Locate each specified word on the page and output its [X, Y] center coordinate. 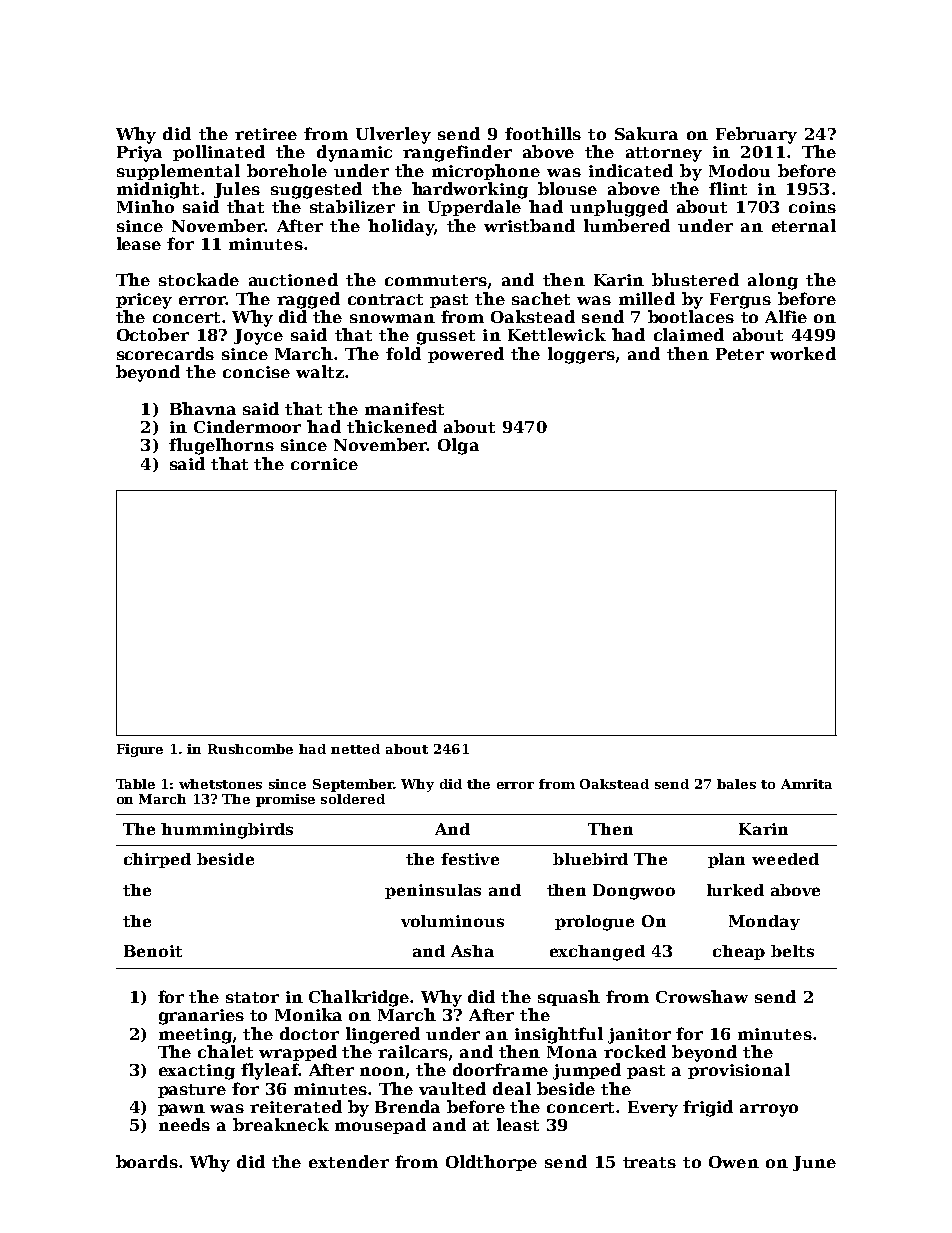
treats [649, 1162]
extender [349, 1161]
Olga [458, 446]
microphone [486, 172]
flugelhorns [221, 446]
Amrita [806, 784]
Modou [739, 170]
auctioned [293, 279]
